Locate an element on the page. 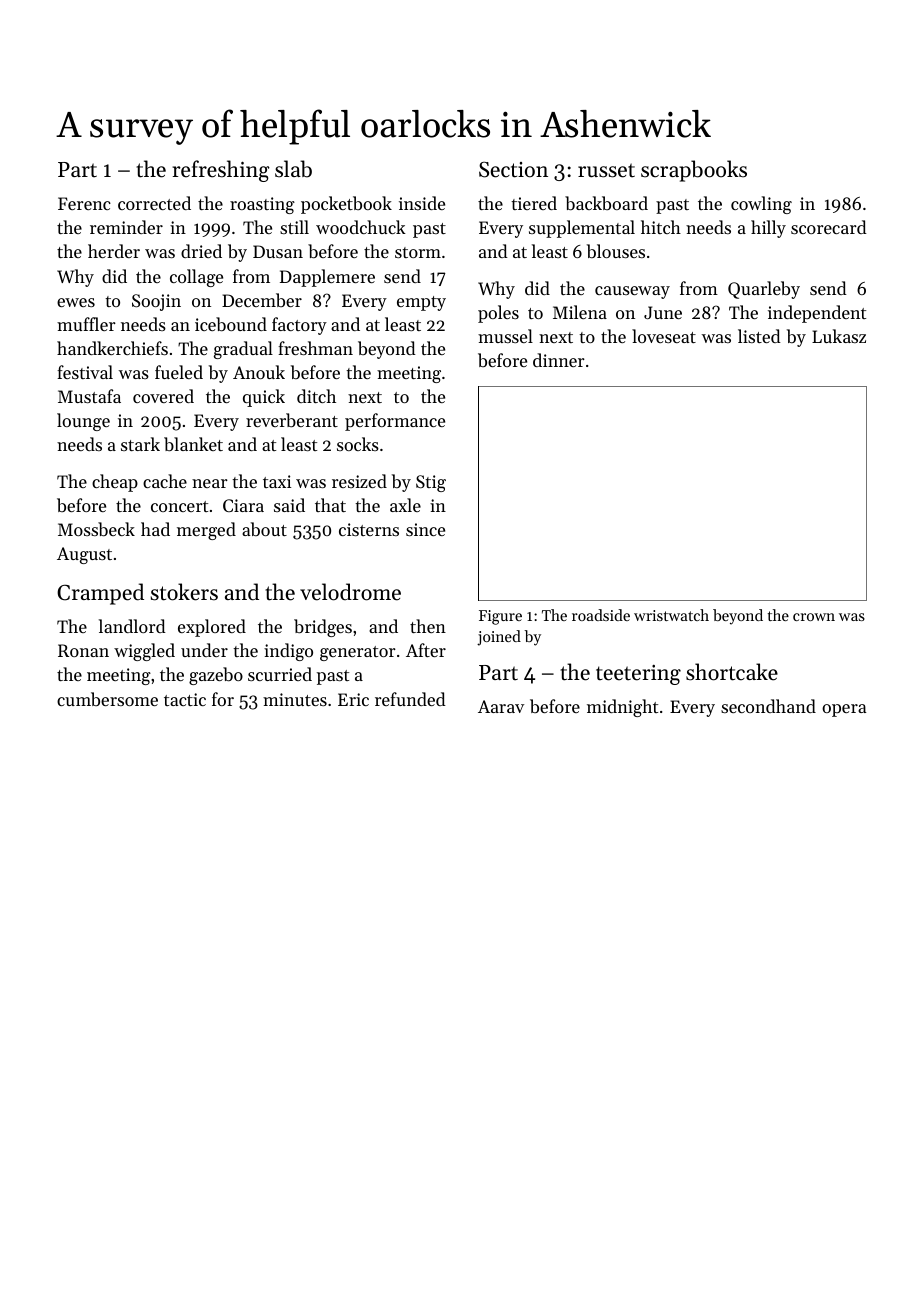 The width and height of the page is (924, 1308). listed is located at coordinates (759, 336).
